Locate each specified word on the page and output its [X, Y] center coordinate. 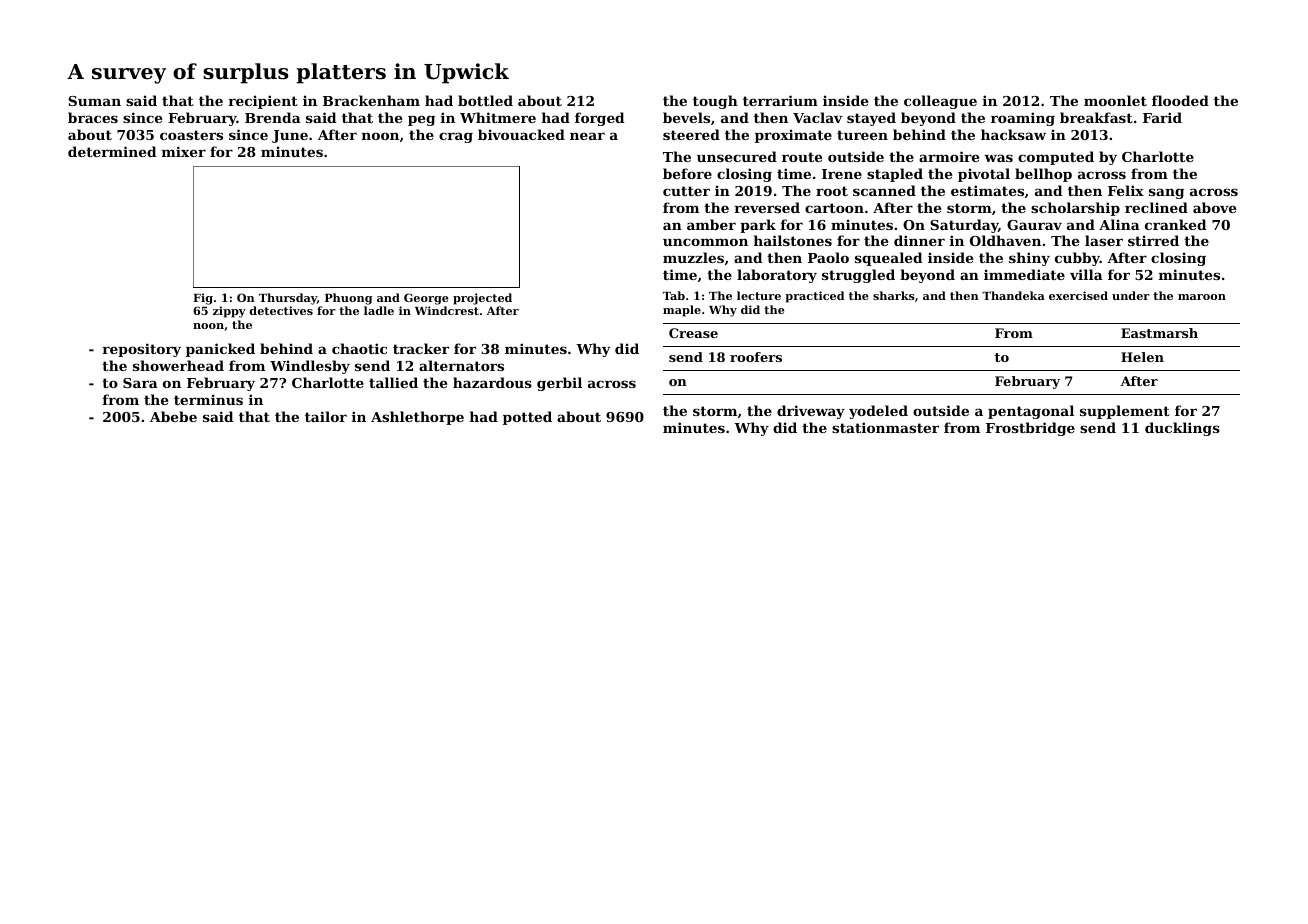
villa [1086, 274]
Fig [203, 299]
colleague [940, 102]
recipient [263, 102]
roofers [756, 357]
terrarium [780, 100]
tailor [326, 416]
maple [682, 311]
